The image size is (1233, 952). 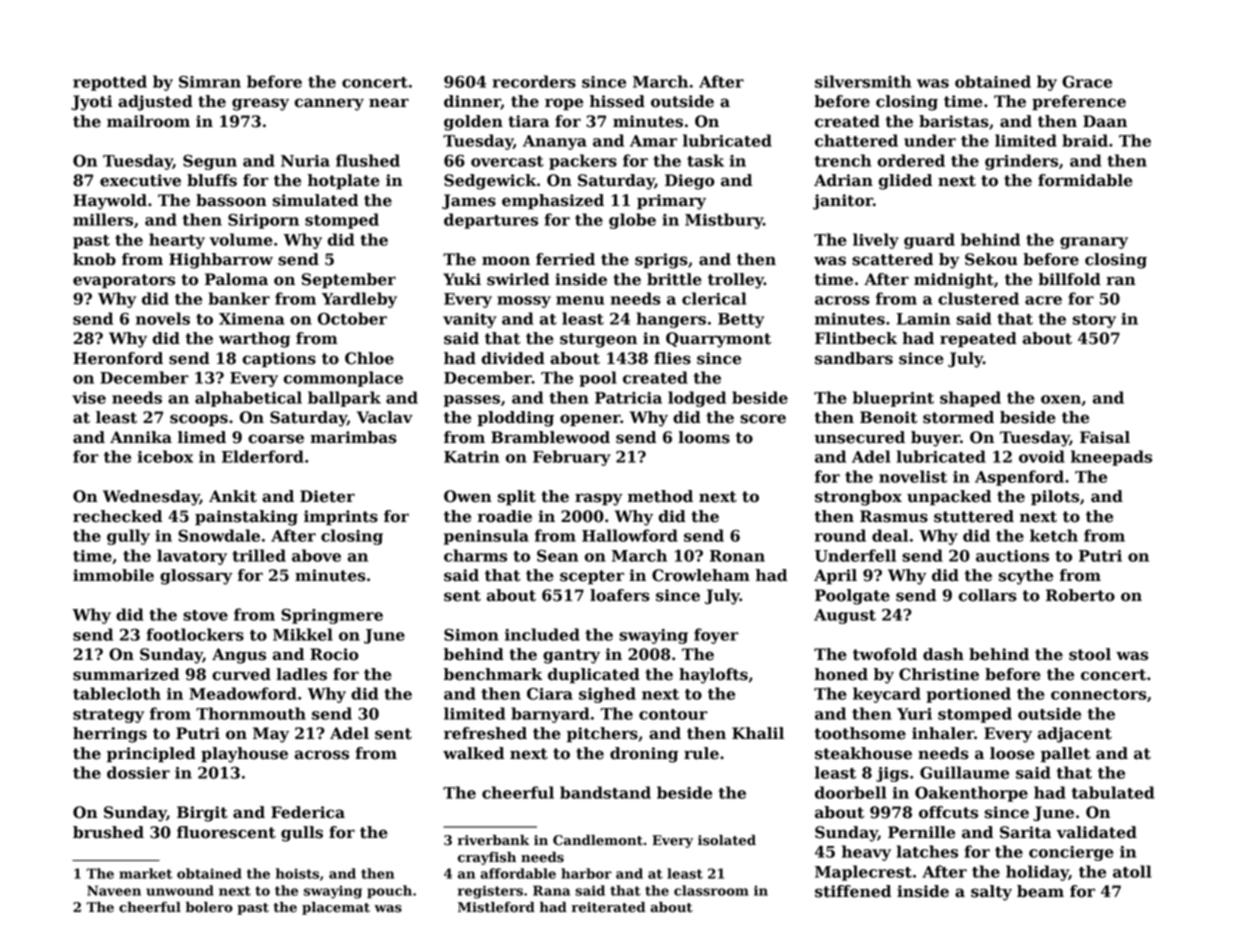 What do you see at coordinates (553, 201) in the screenshot?
I see `emphasized` at bounding box center [553, 201].
